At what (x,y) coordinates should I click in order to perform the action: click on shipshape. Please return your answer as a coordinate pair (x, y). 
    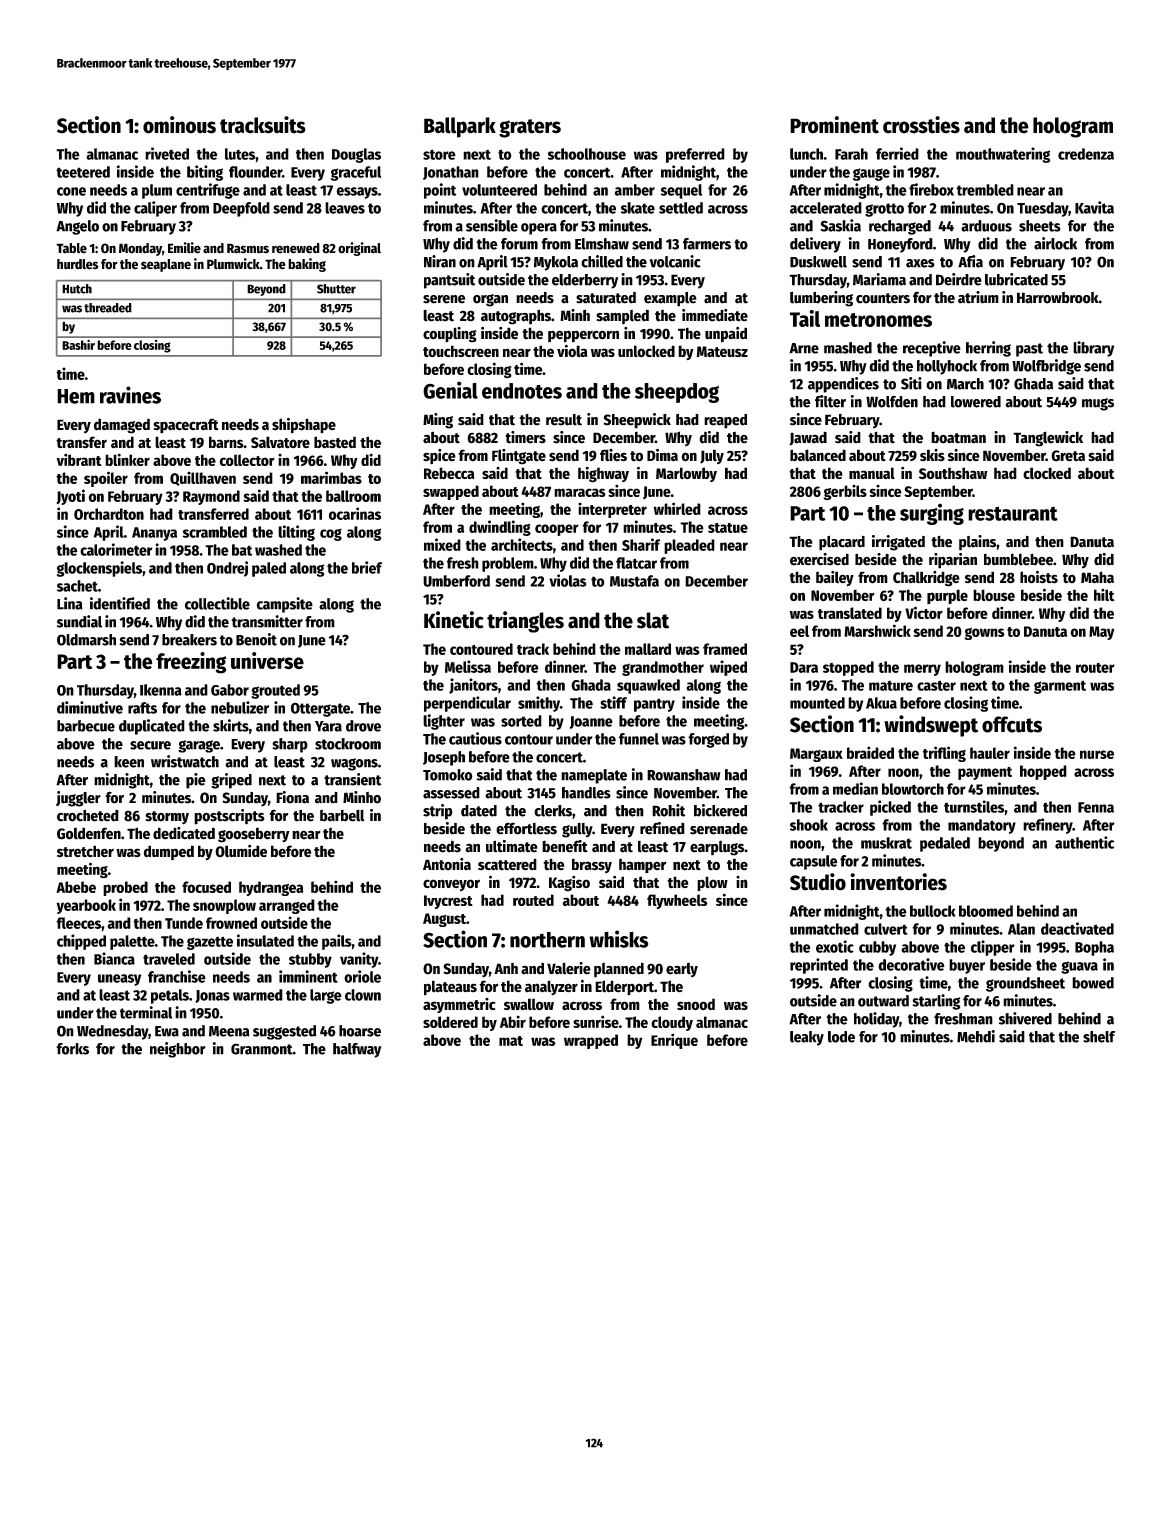
    Looking at the image, I should click on (304, 426).
